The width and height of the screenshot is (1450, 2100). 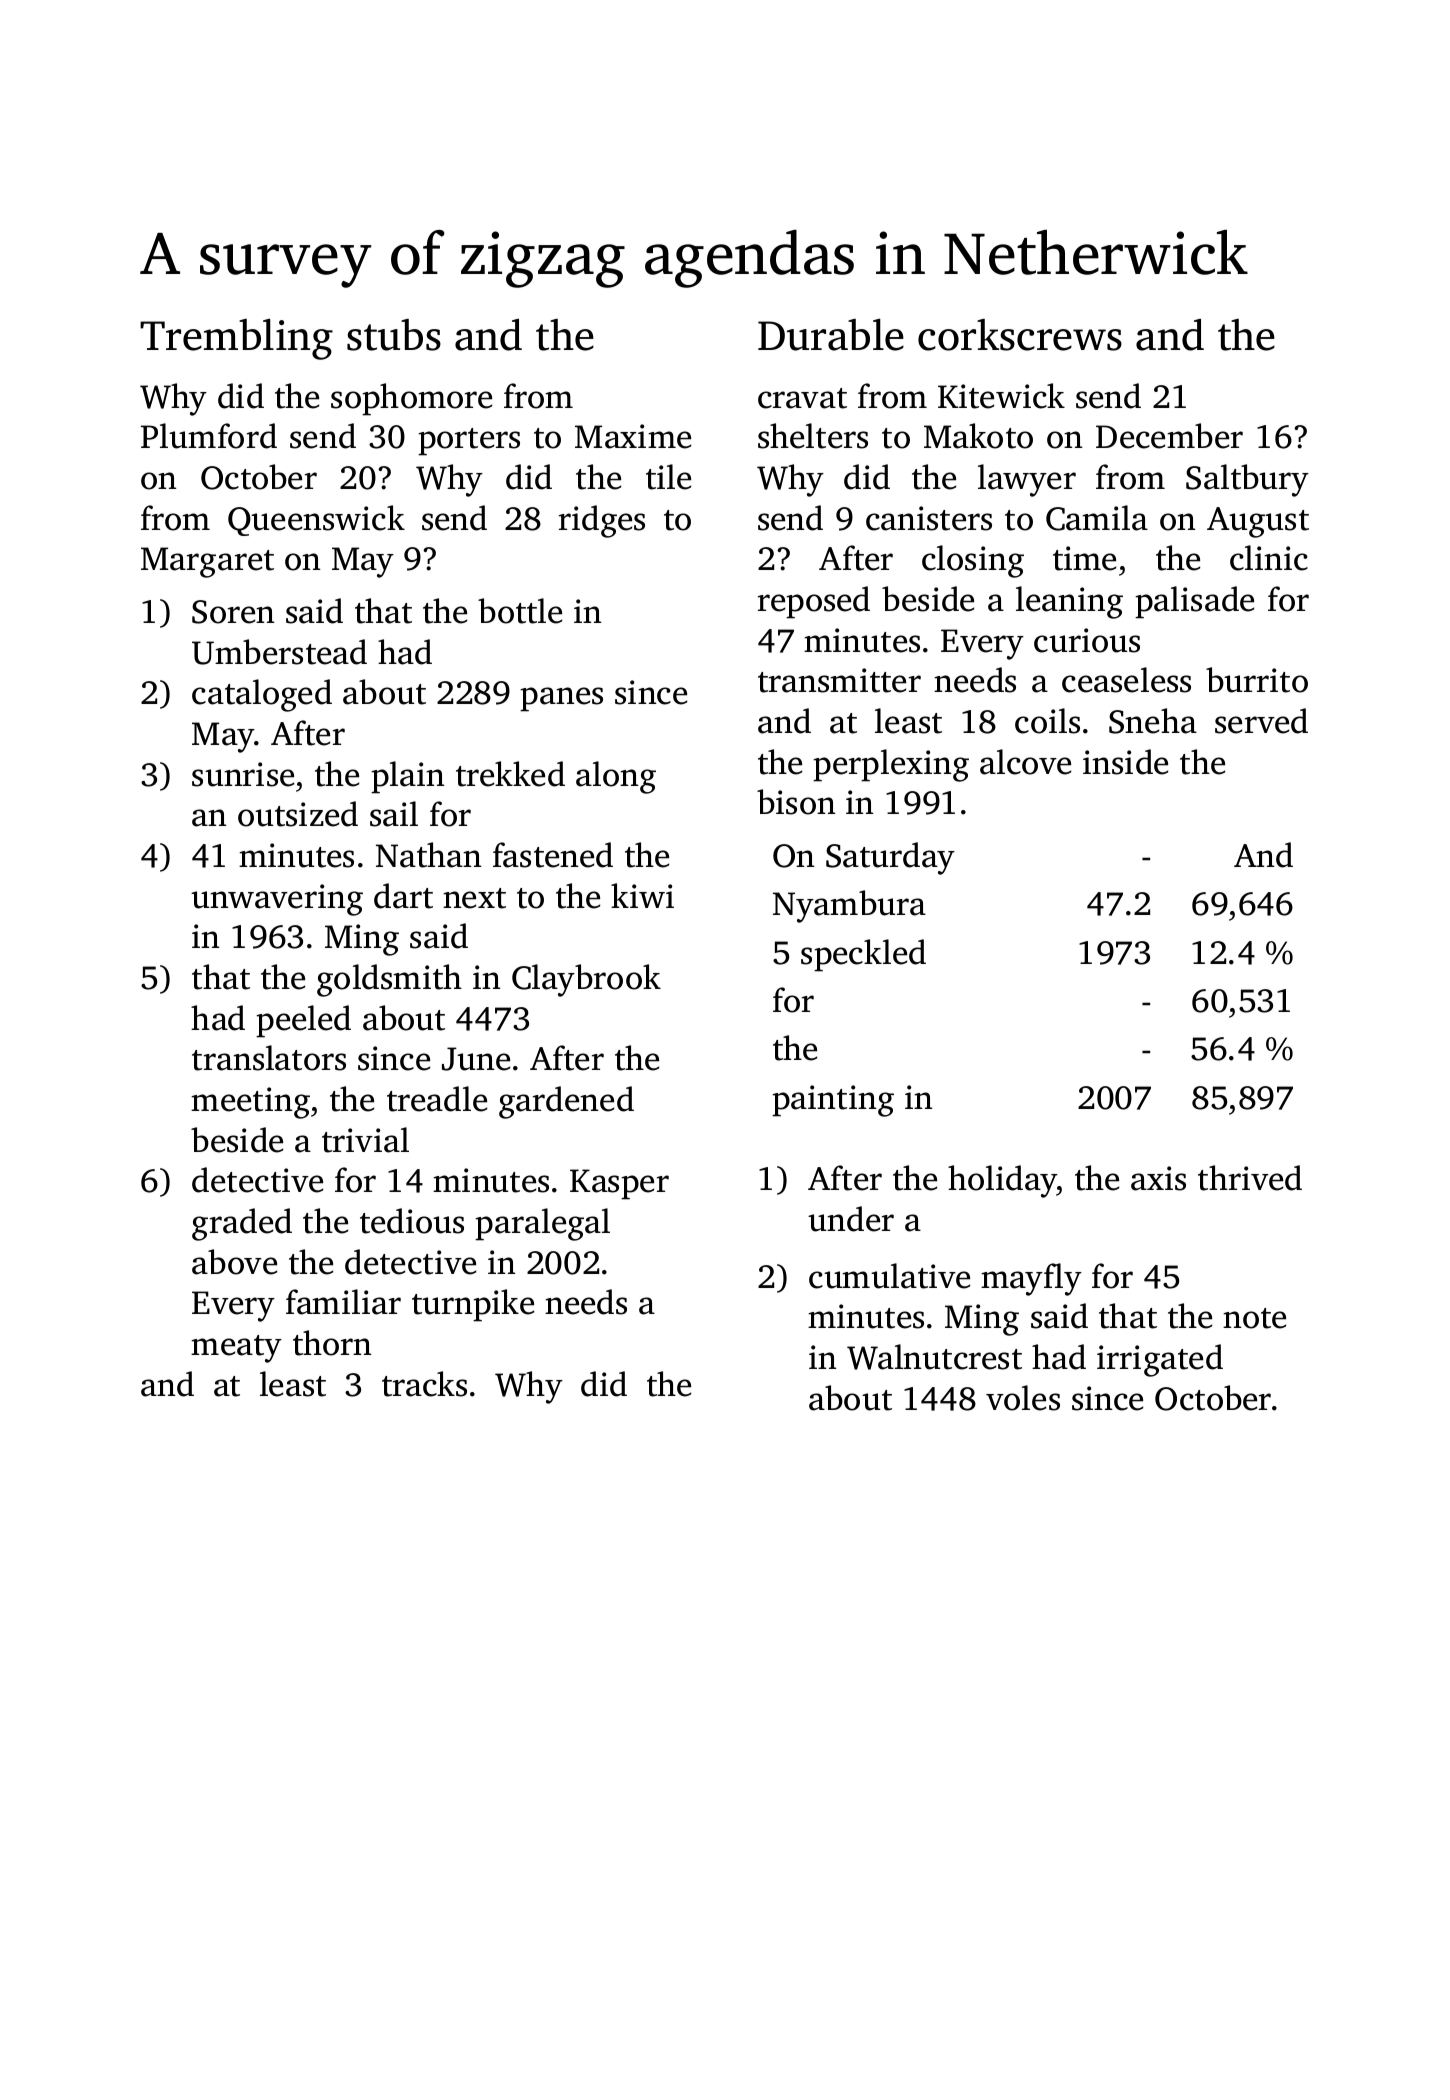 I want to click on unwavering, so click(x=277, y=900).
